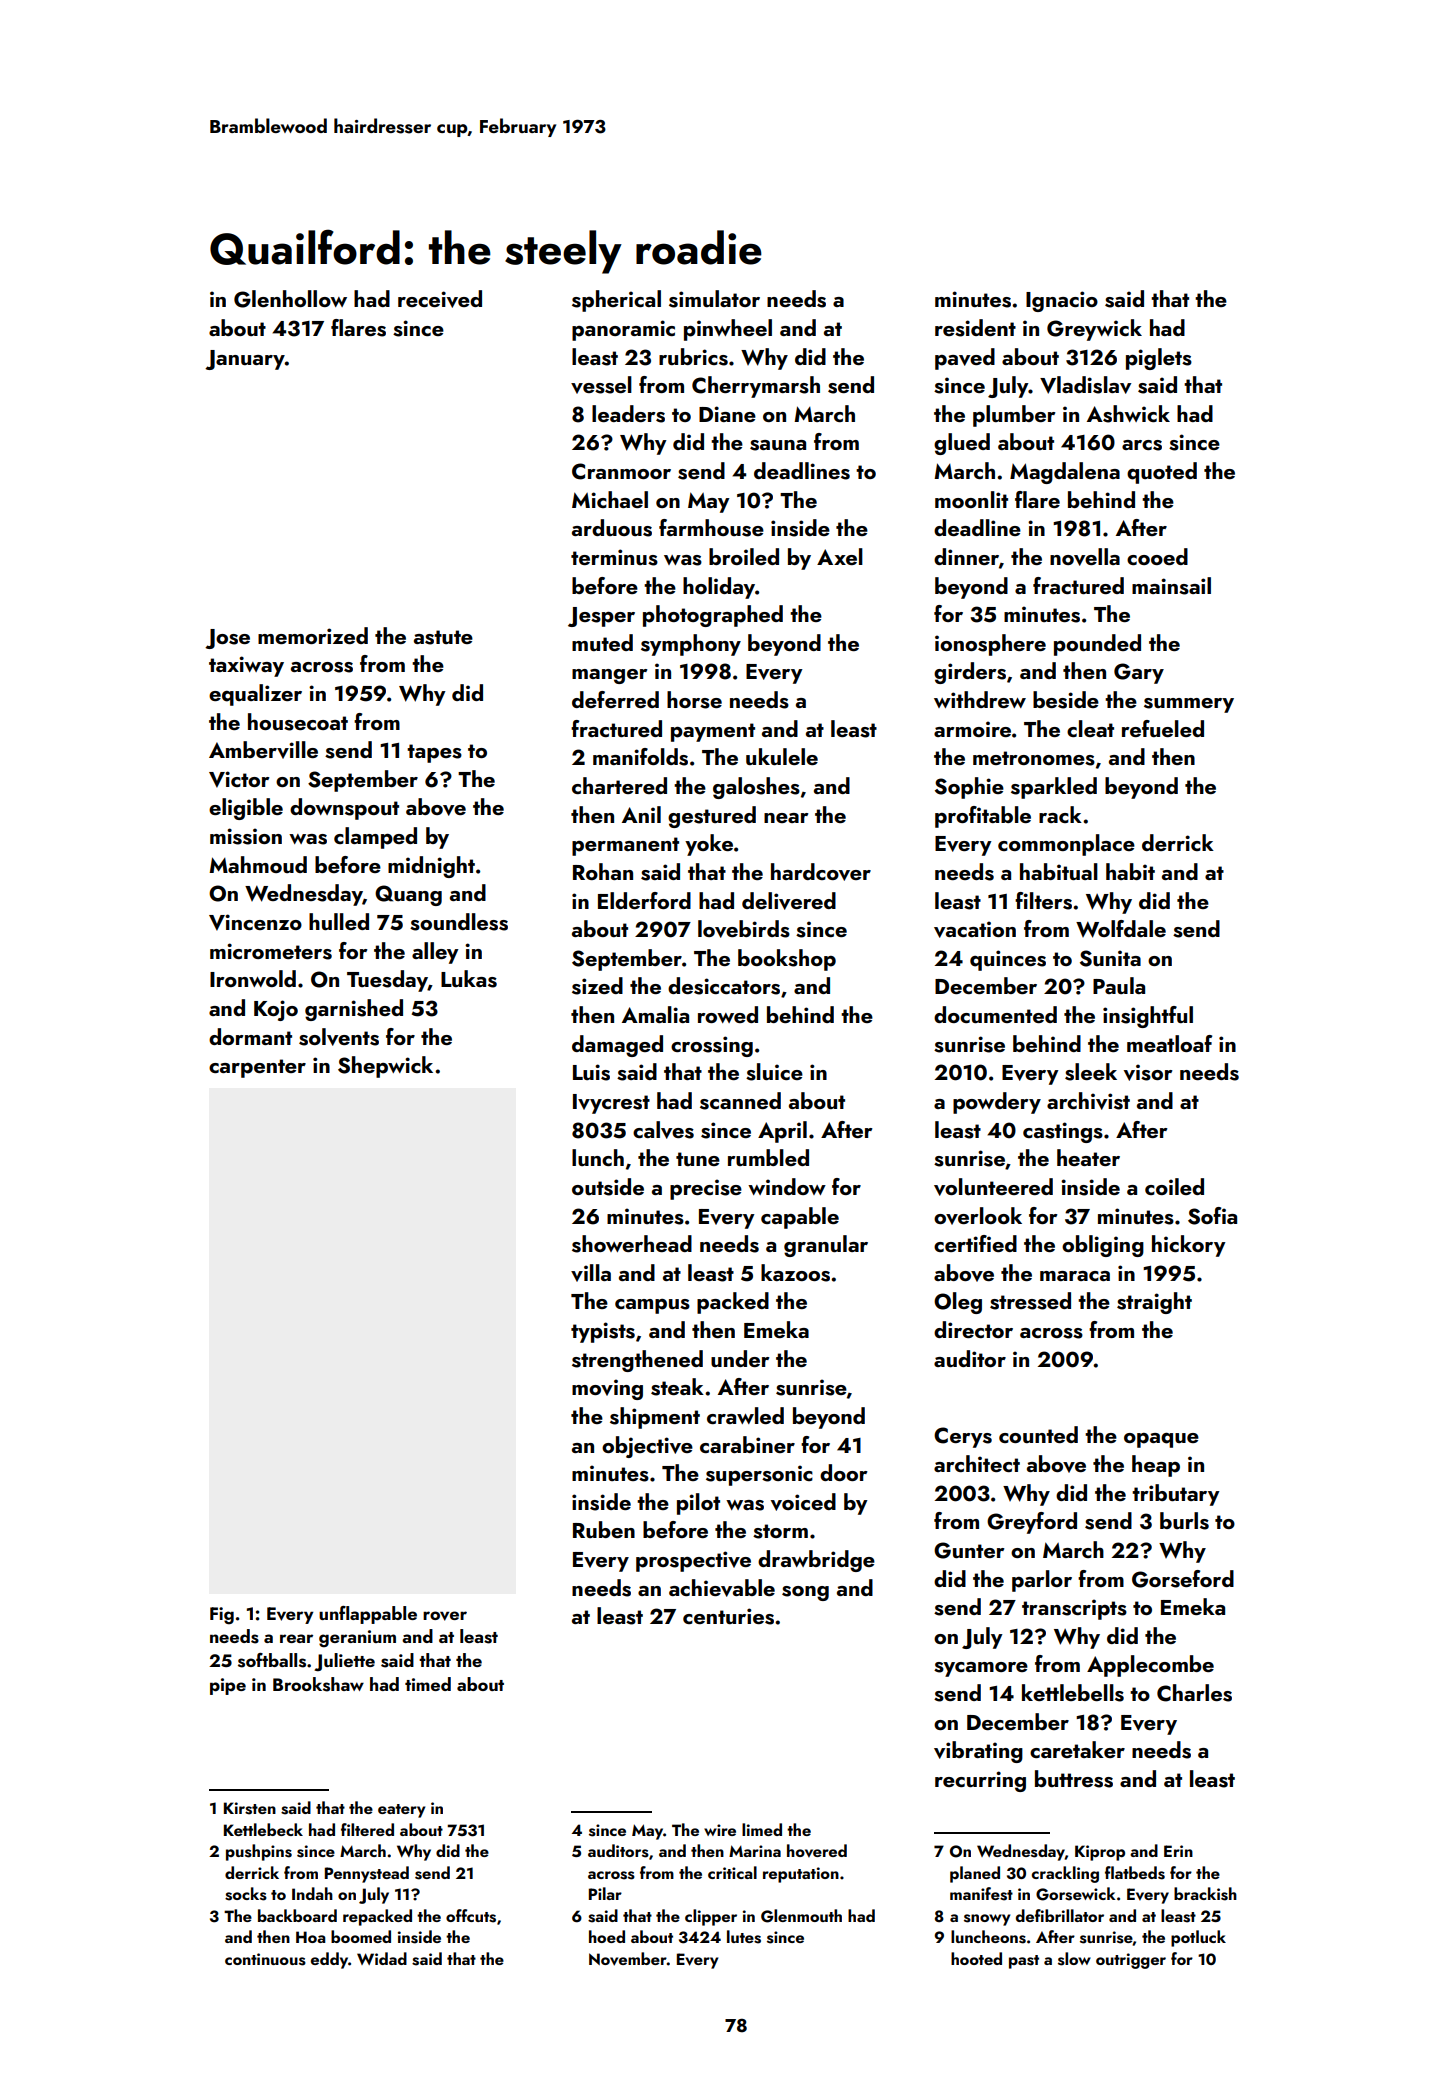 The width and height of the screenshot is (1450, 2100). What do you see at coordinates (778, 445) in the screenshot?
I see `sauna` at bounding box center [778, 445].
